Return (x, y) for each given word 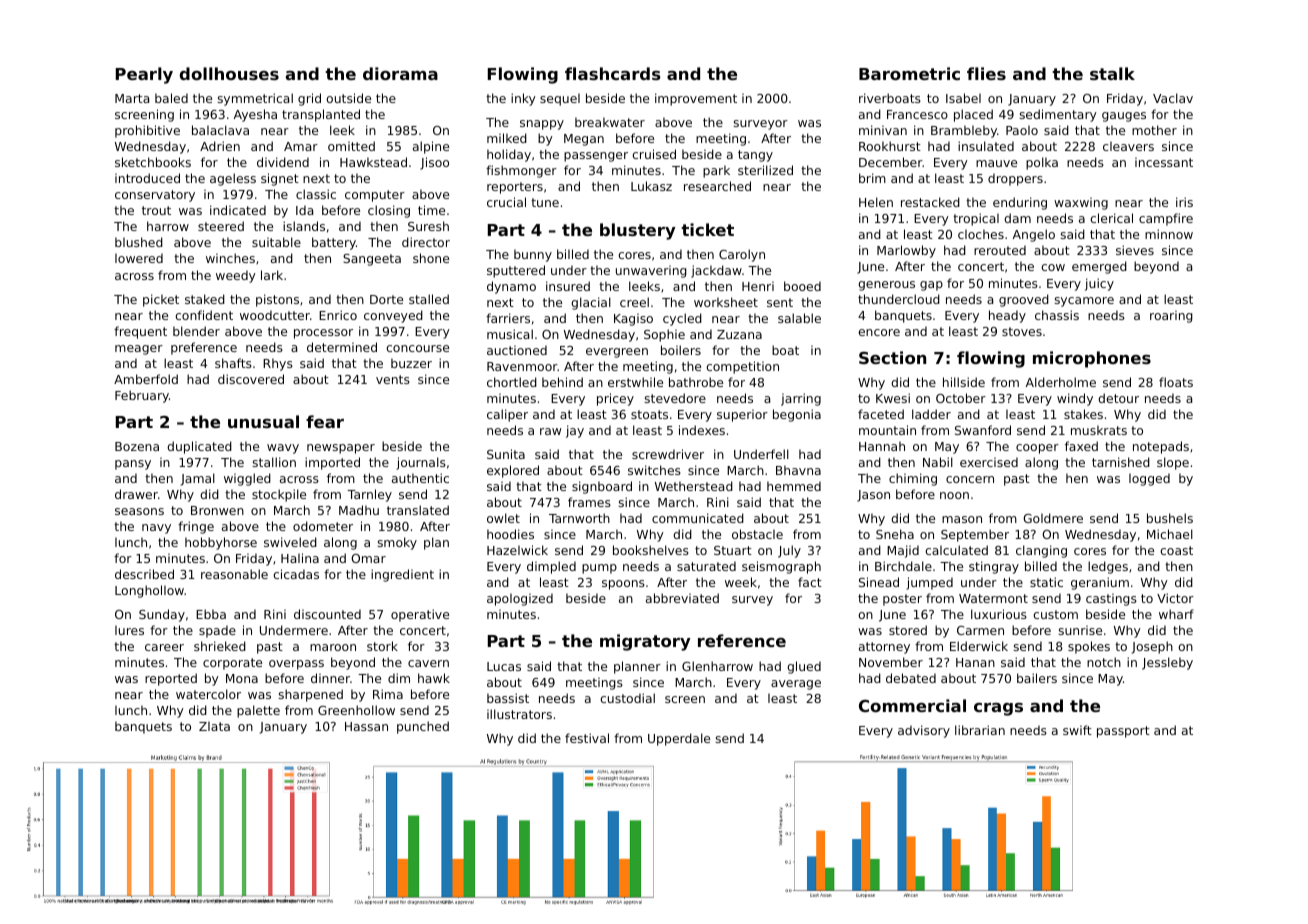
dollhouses (229, 73)
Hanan (975, 662)
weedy (236, 276)
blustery (638, 231)
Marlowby (906, 251)
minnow (1169, 234)
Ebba (211, 614)
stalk (1112, 73)
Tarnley (369, 495)
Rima (388, 694)
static (1046, 582)
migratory (645, 642)
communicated (698, 518)
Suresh (428, 226)
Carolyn (742, 255)
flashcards (613, 73)
